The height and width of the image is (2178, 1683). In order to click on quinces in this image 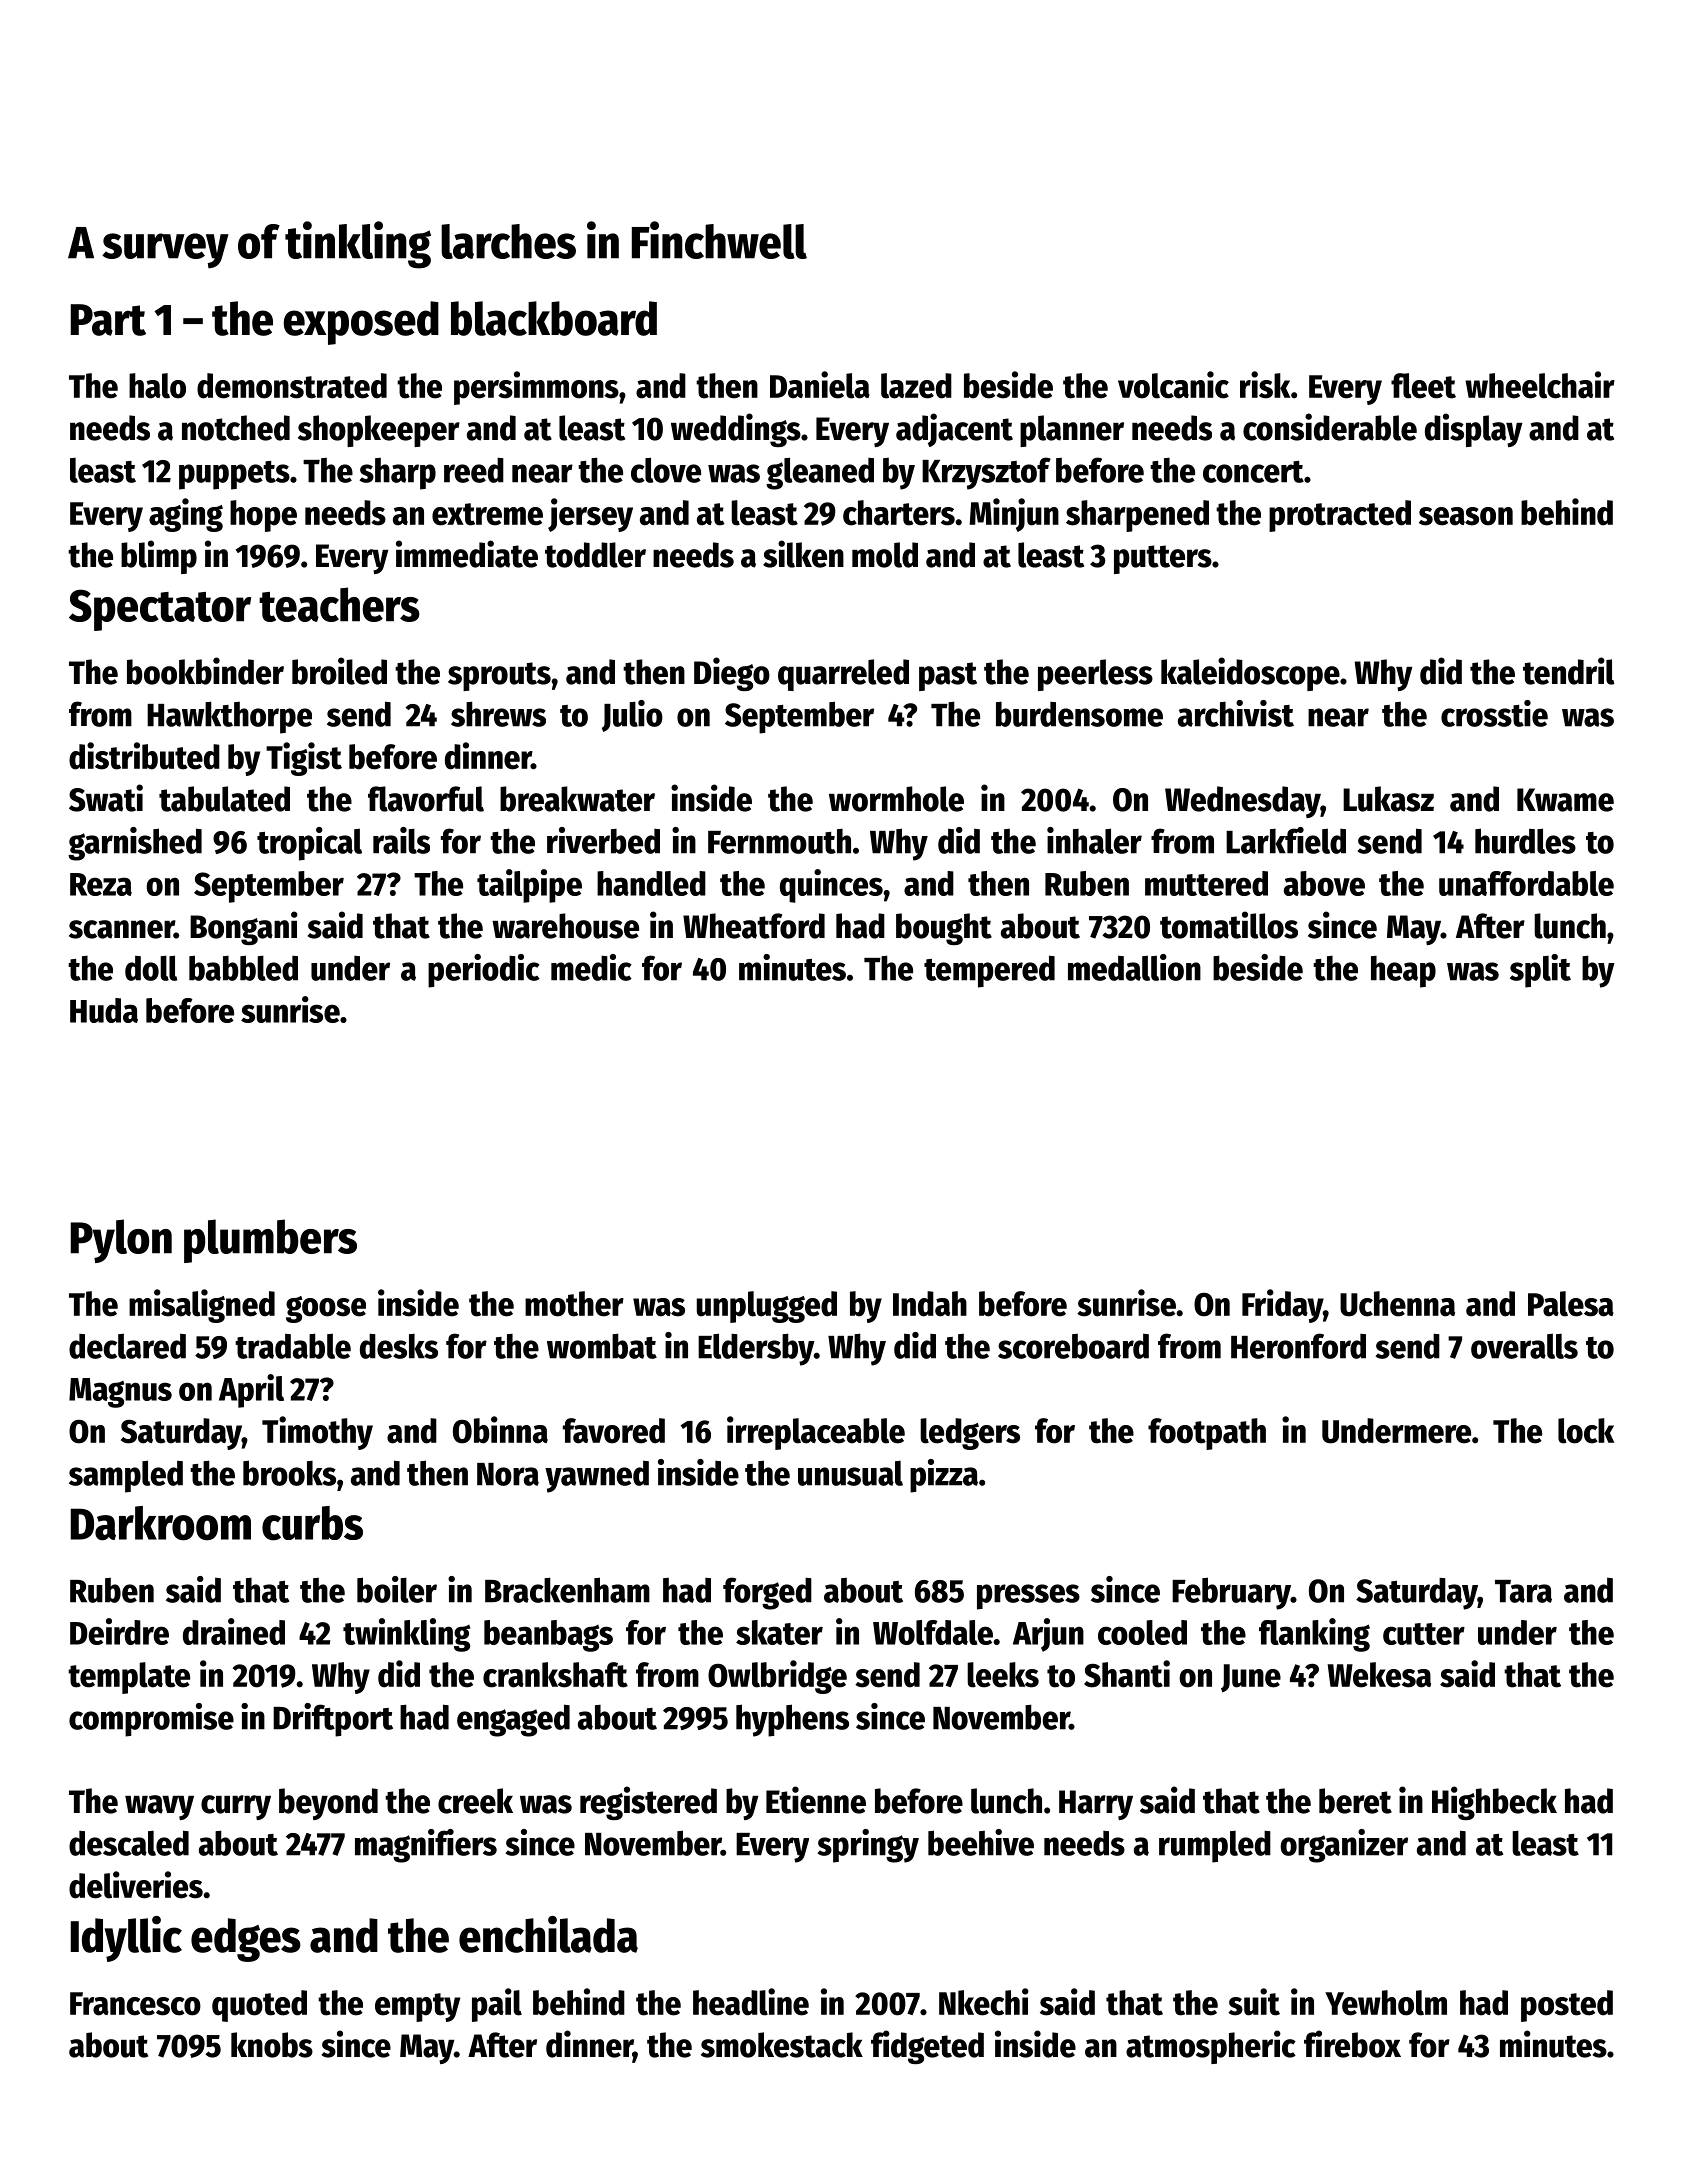, I will do `click(831, 886)`.
